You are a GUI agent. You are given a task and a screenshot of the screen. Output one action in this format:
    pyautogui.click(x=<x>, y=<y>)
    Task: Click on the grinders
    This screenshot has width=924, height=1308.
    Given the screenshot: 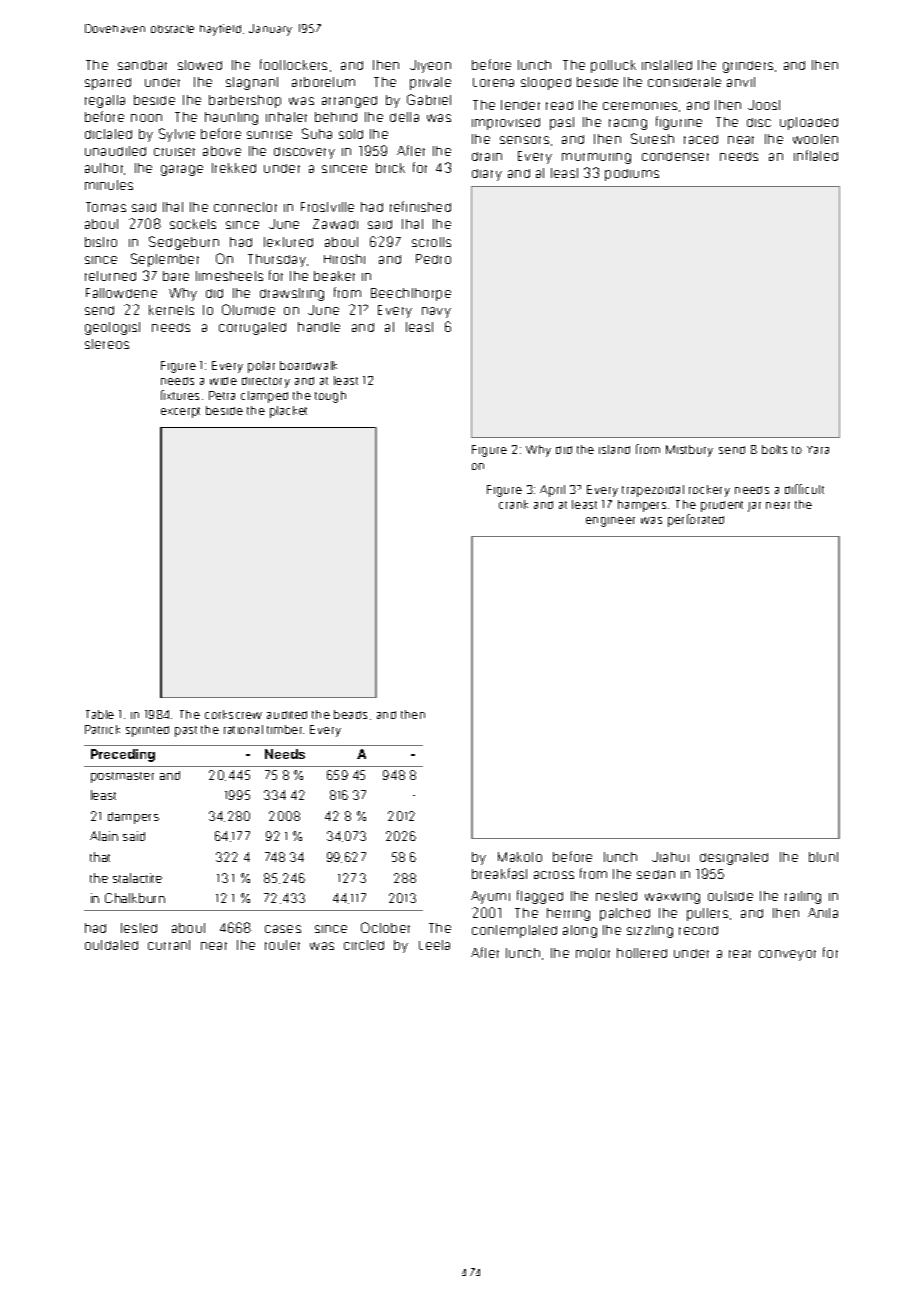 What is the action you would take?
    pyautogui.click(x=748, y=67)
